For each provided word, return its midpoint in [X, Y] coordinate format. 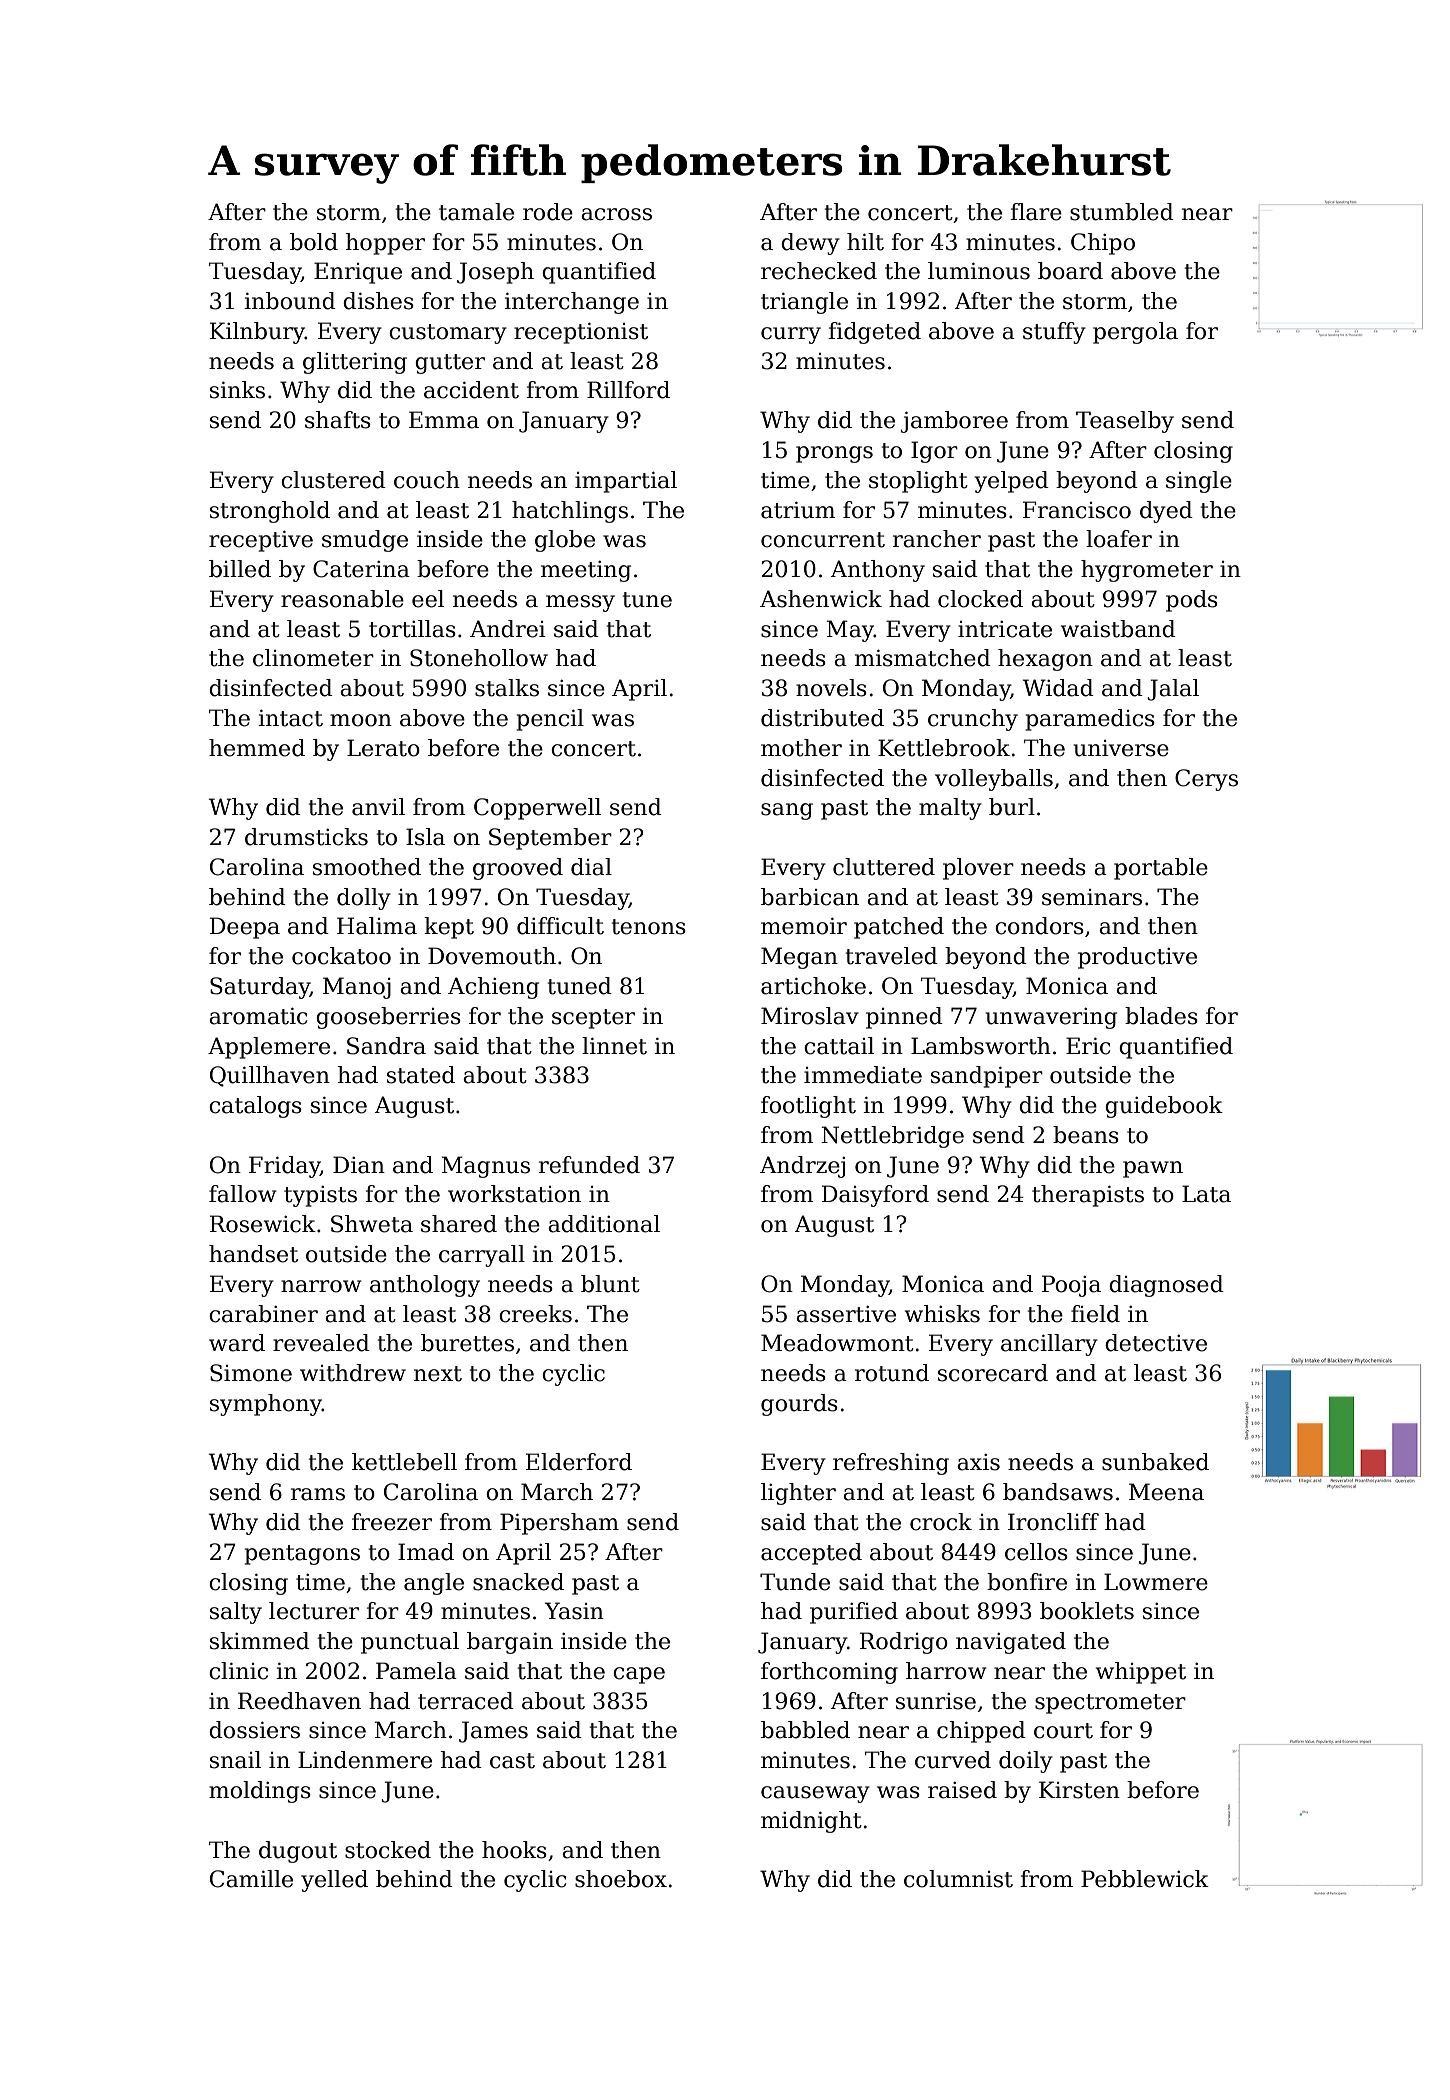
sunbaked [1155, 1462]
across [616, 214]
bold [314, 242]
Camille [251, 1879]
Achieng [493, 988]
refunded [589, 1165]
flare [1036, 212]
